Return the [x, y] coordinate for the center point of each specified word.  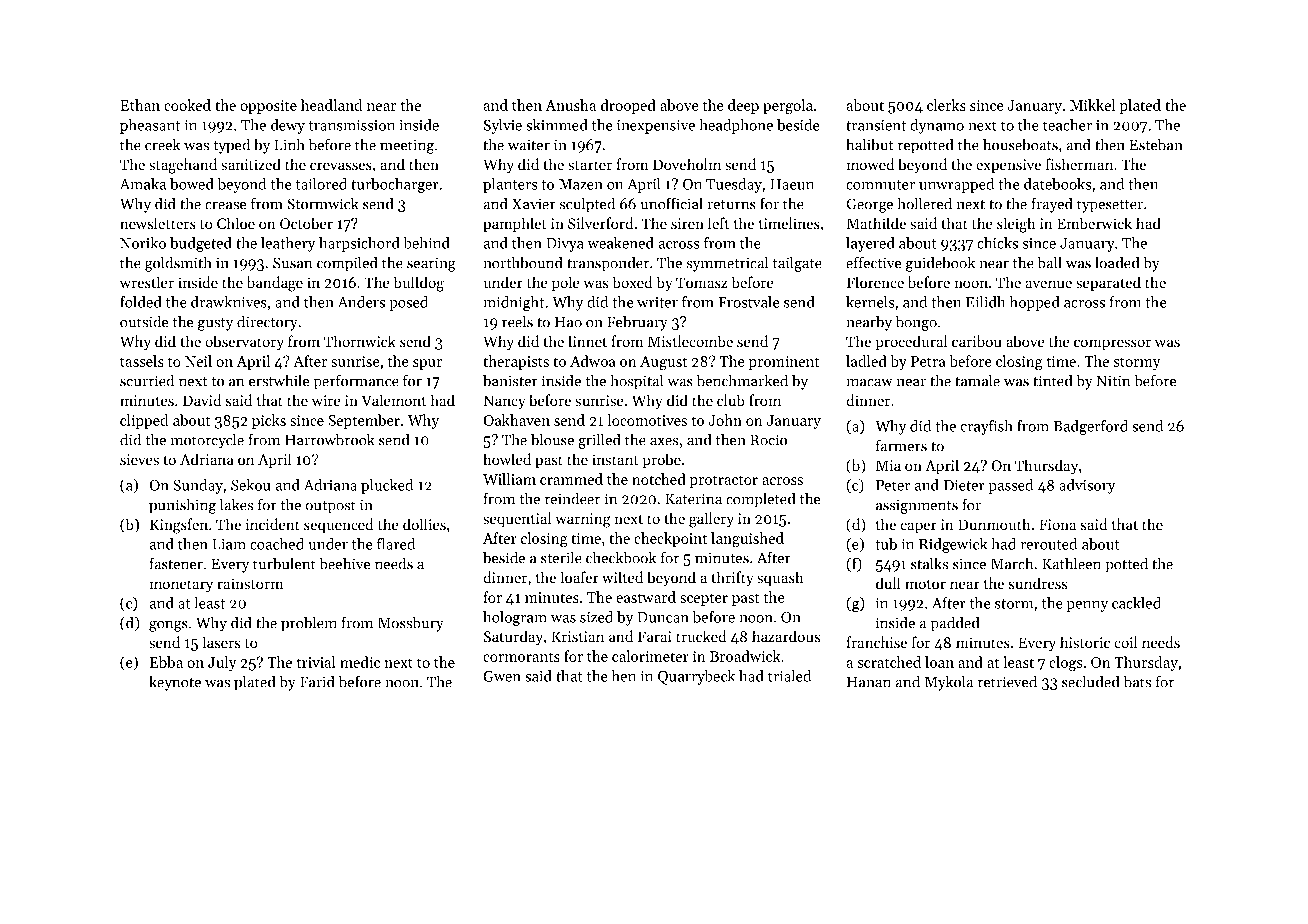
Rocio [768, 440]
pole [566, 283]
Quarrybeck [696, 677]
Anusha [570, 105]
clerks [946, 105]
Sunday [198, 486]
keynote [175, 683]
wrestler [147, 282]
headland [331, 105]
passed [1011, 486]
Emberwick [1094, 223]
